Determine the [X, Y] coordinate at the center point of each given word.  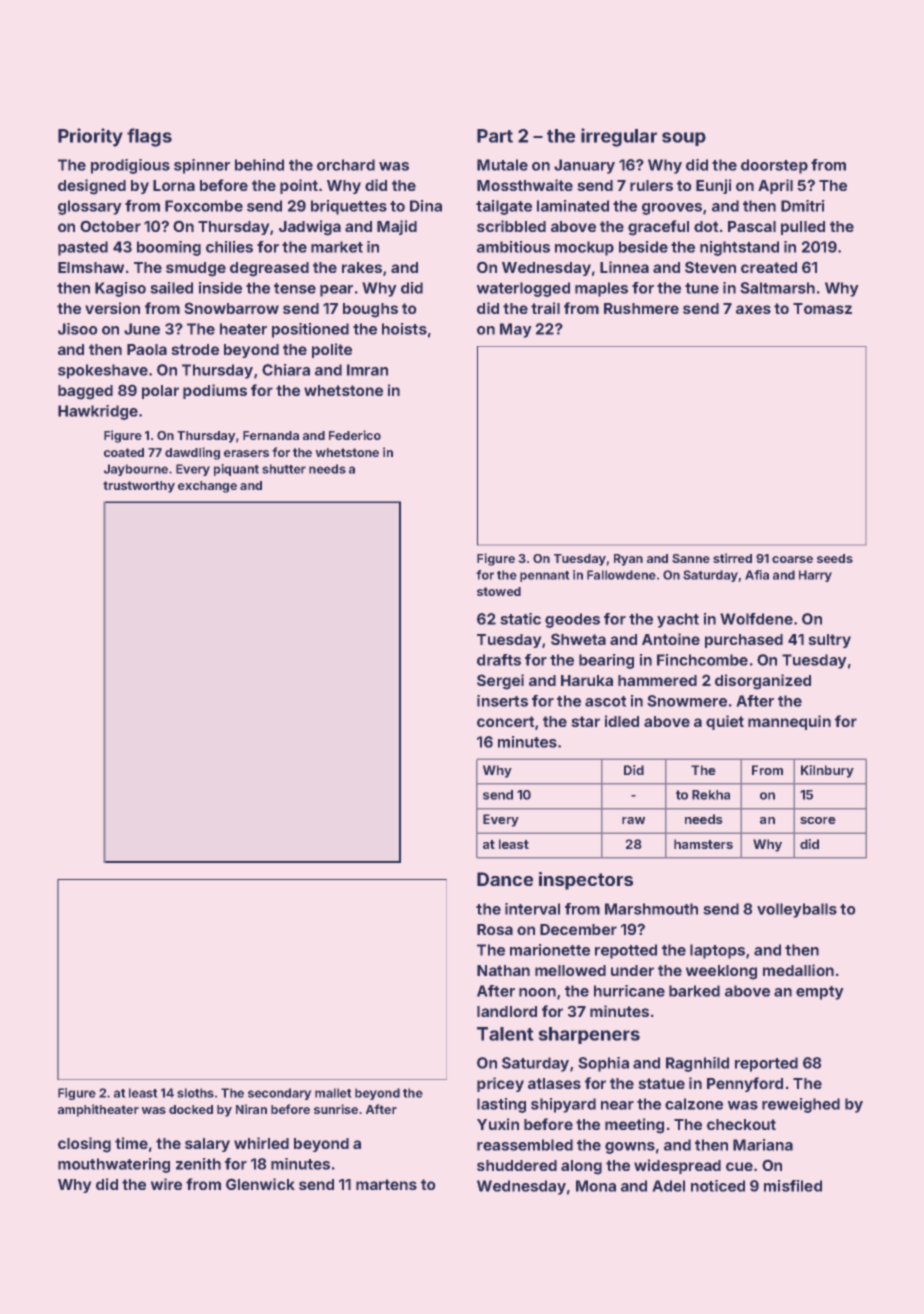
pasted [83, 248]
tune [702, 288]
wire [166, 1184]
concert [506, 721]
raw [633, 820]
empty [820, 993]
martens [386, 1184]
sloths [195, 1093]
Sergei [500, 682]
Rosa [495, 929]
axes [753, 309]
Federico [355, 435]
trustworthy [139, 487]
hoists [404, 329]
